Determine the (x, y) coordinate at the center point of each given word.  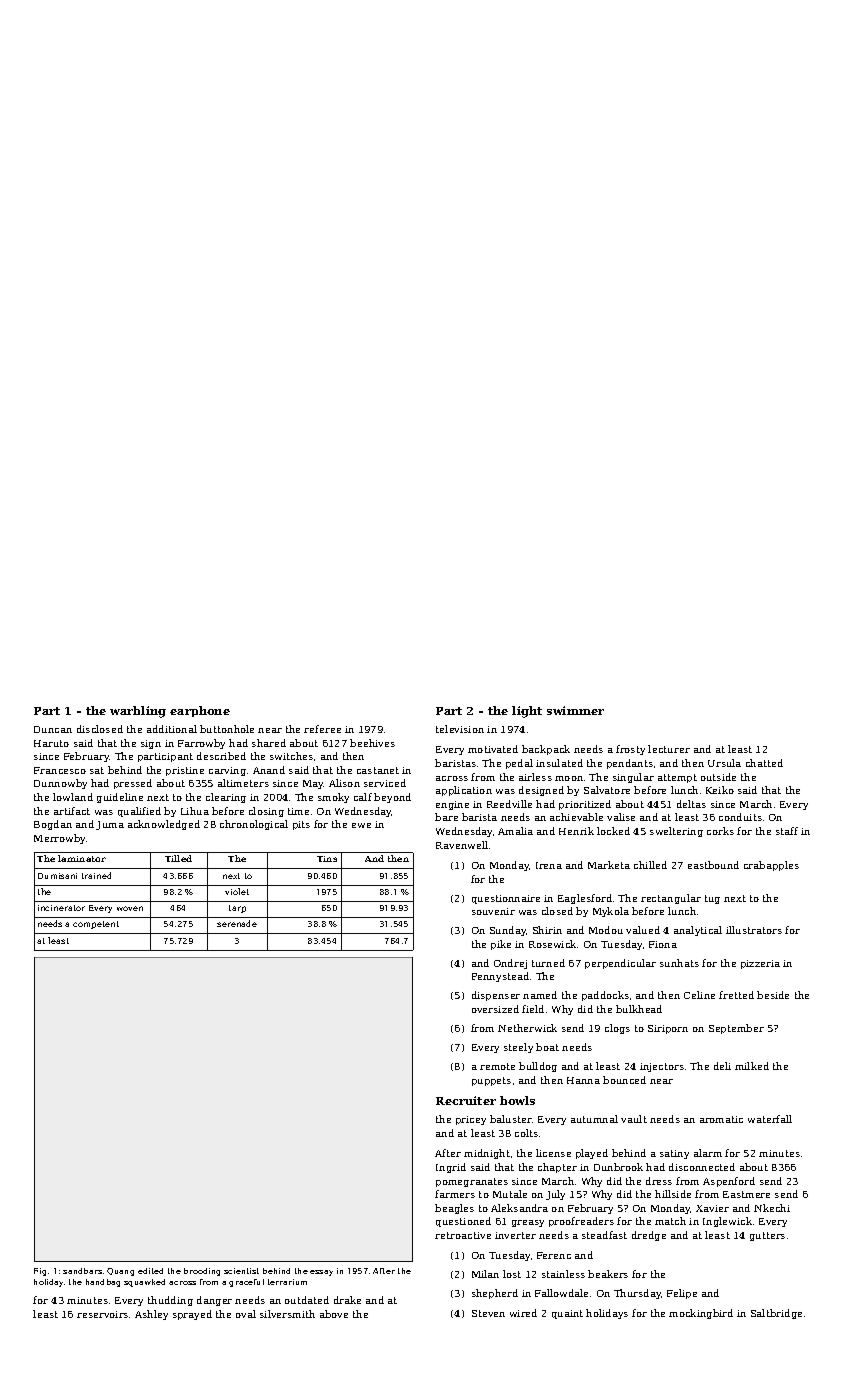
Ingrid (451, 1168)
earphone (200, 711)
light (527, 712)
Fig (40, 1272)
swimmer (575, 710)
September (736, 1029)
